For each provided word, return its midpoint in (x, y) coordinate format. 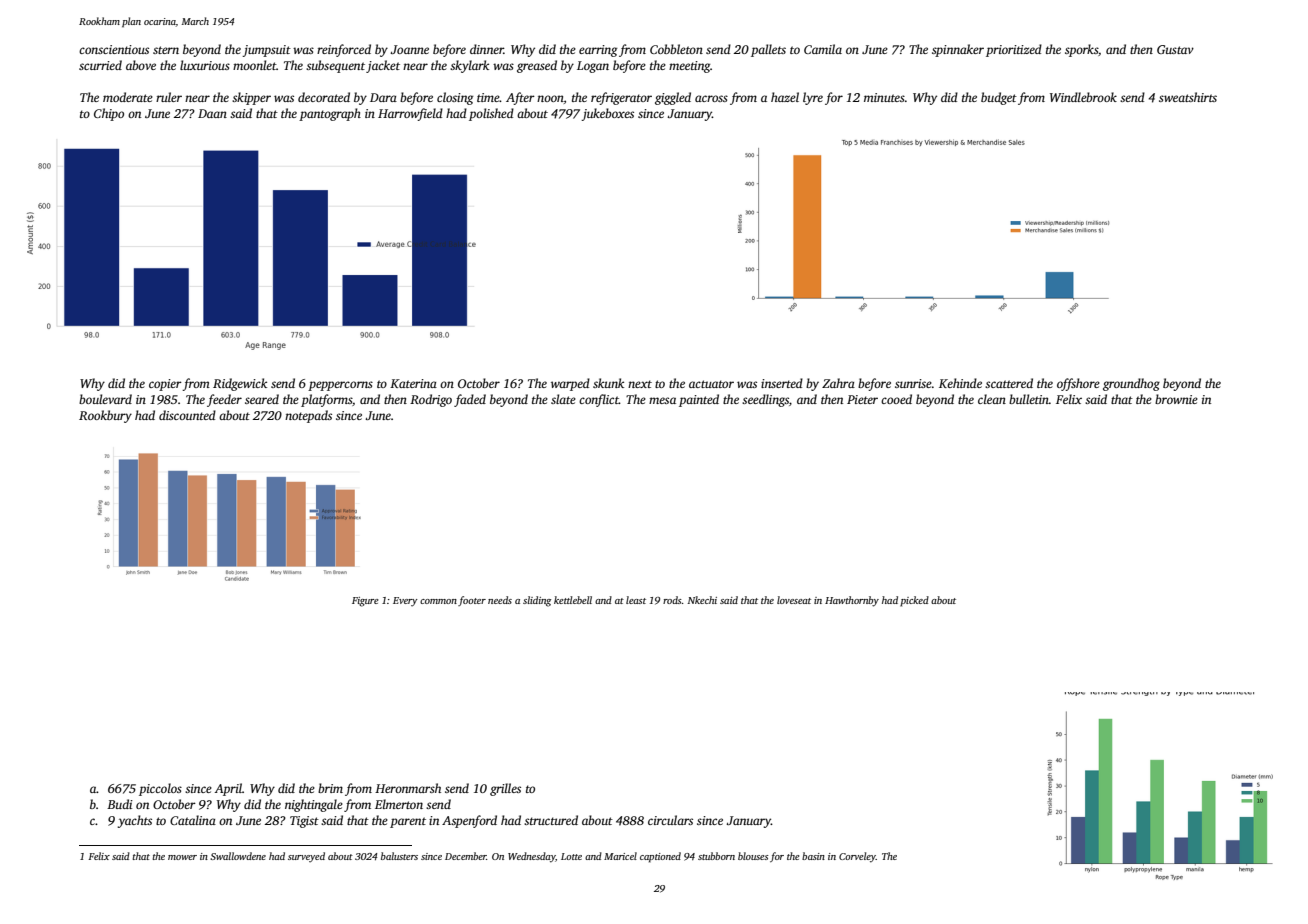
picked (914, 601)
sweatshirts (1188, 97)
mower (182, 857)
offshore (1078, 384)
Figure (365, 602)
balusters (399, 856)
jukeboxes (607, 114)
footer (472, 601)
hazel (785, 97)
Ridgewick (240, 384)
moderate (128, 97)
